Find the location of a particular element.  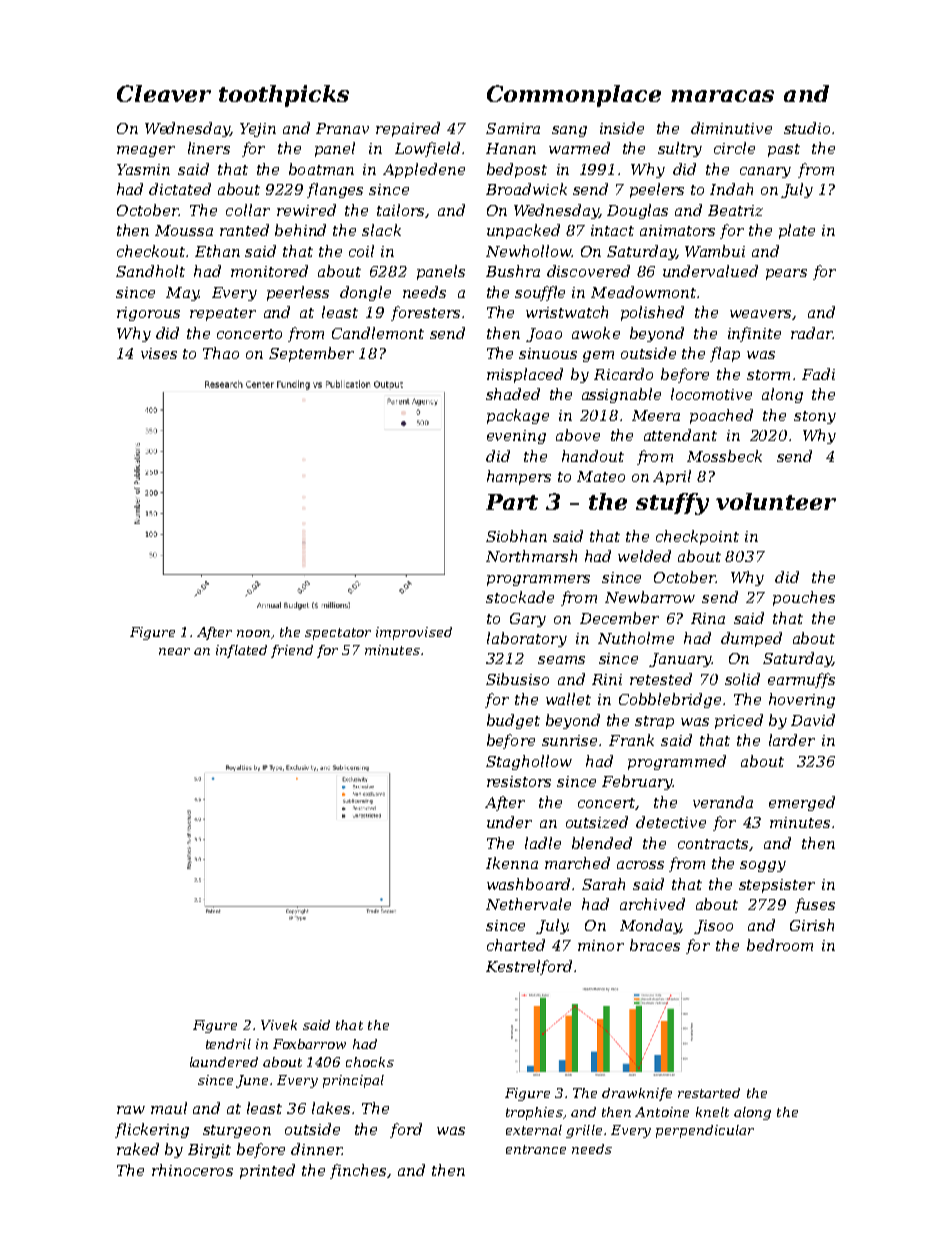

maracas is located at coordinates (722, 96).
